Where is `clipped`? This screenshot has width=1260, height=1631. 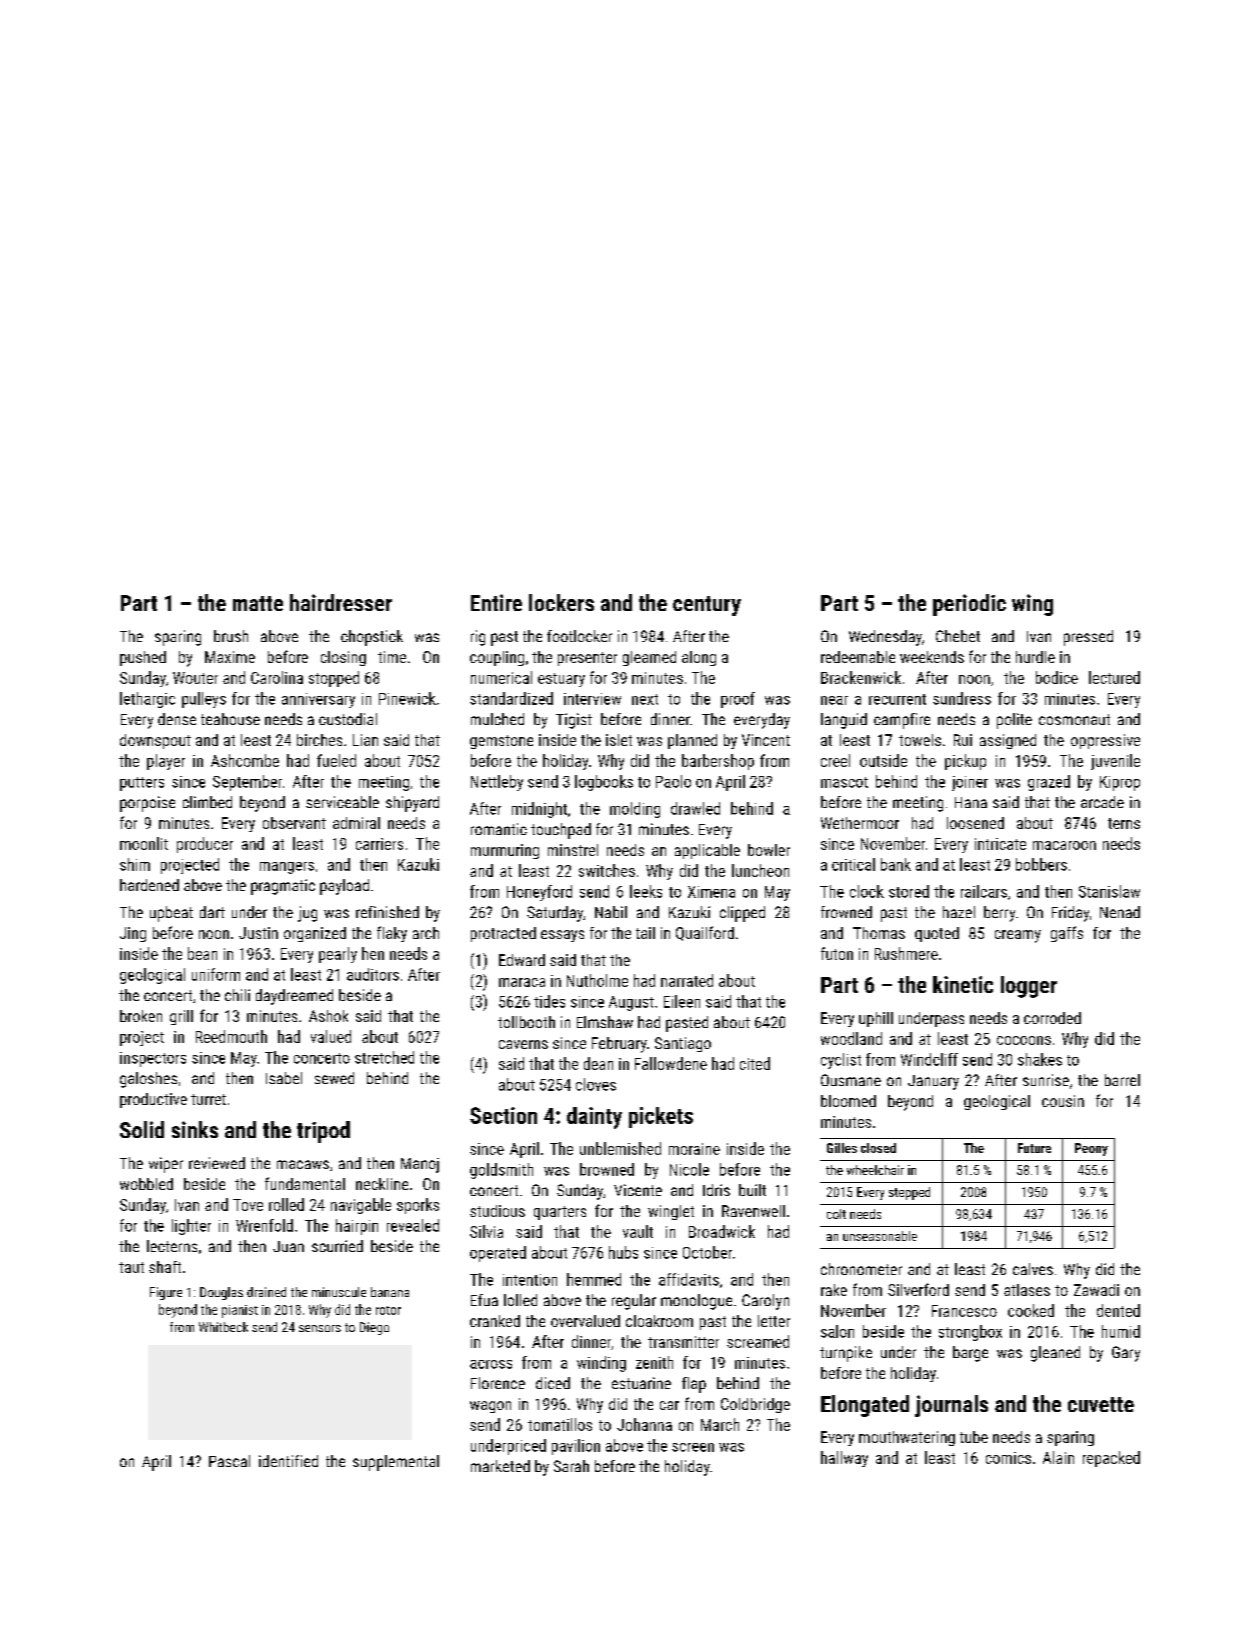
clipped is located at coordinates (742, 914).
